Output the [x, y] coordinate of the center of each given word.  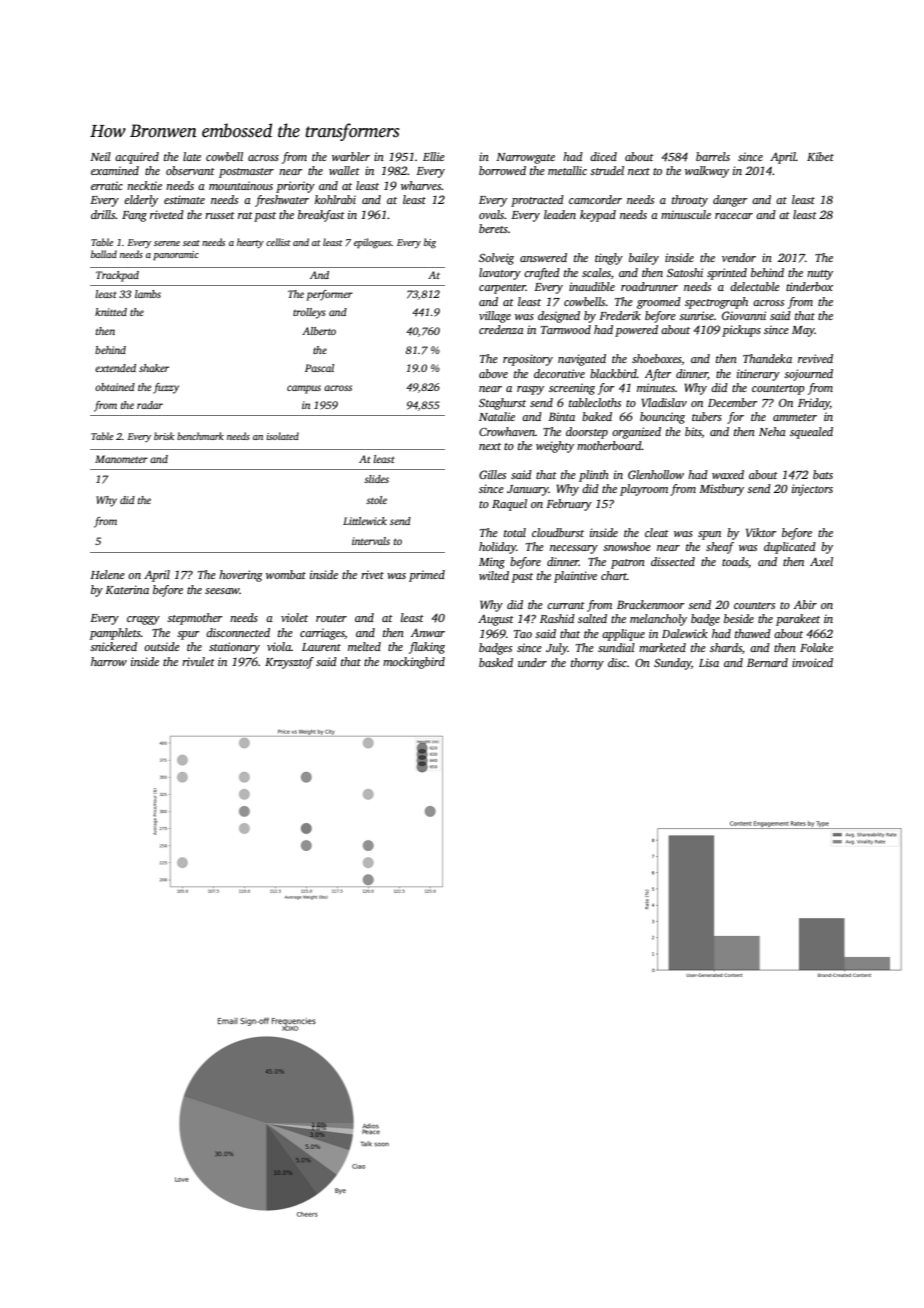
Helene [107, 574]
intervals [371, 541]
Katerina [127, 589]
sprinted [727, 274]
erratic [107, 185]
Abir [805, 604]
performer [329, 295]
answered [543, 257]
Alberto [319, 331]
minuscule [686, 214]
